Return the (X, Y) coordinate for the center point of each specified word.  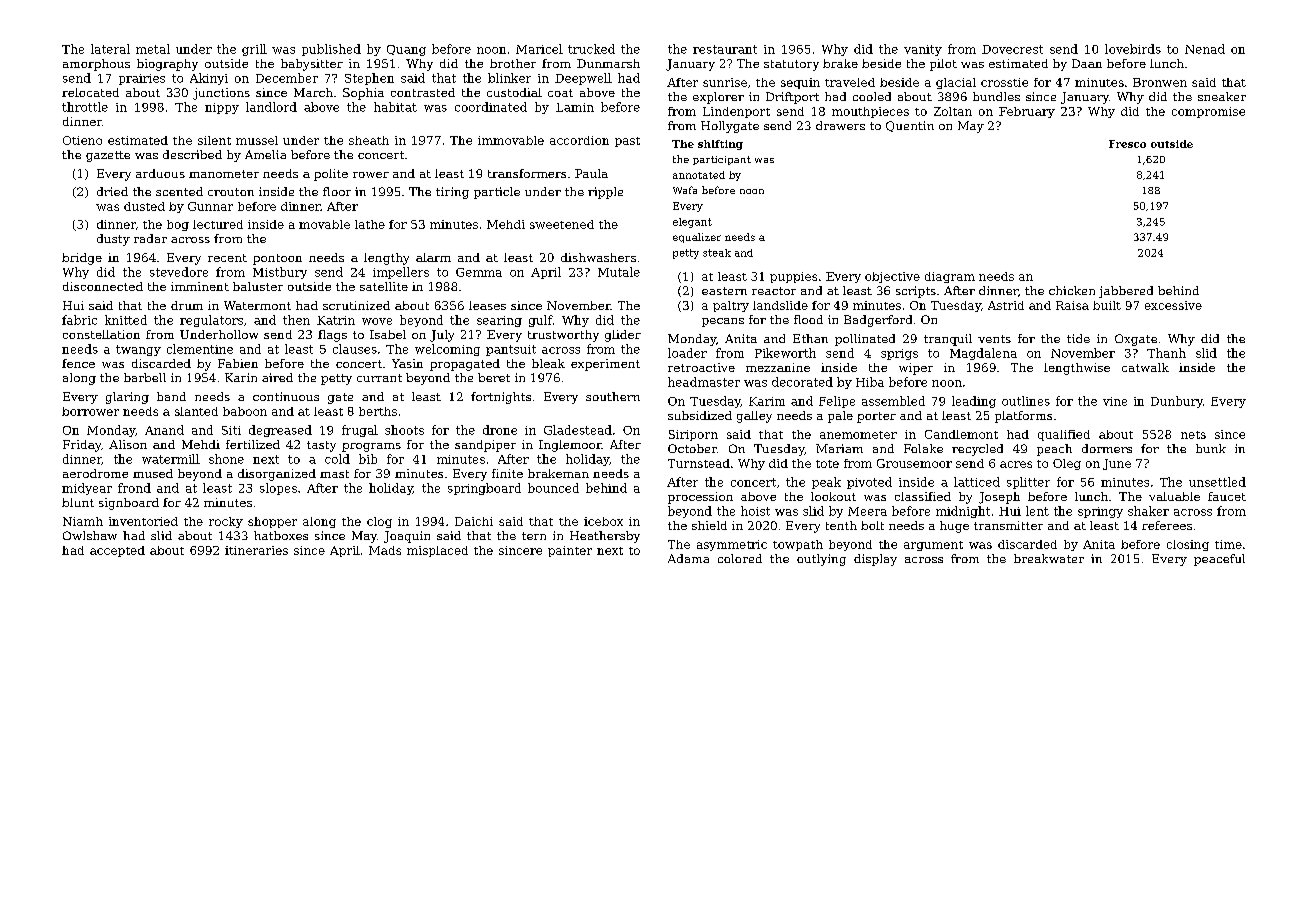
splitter (1028, 483)
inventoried (143, 521)
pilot (943, 65)
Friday (82, 446)
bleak (548, 363)
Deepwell (583, 79)
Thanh (1166, 353)
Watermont (257, 305)
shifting (720, 145)
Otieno (82, 140)
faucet (1227, 496)
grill (254, 50)
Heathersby (605, 537)
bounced (553, 488)
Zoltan (953, 111)
